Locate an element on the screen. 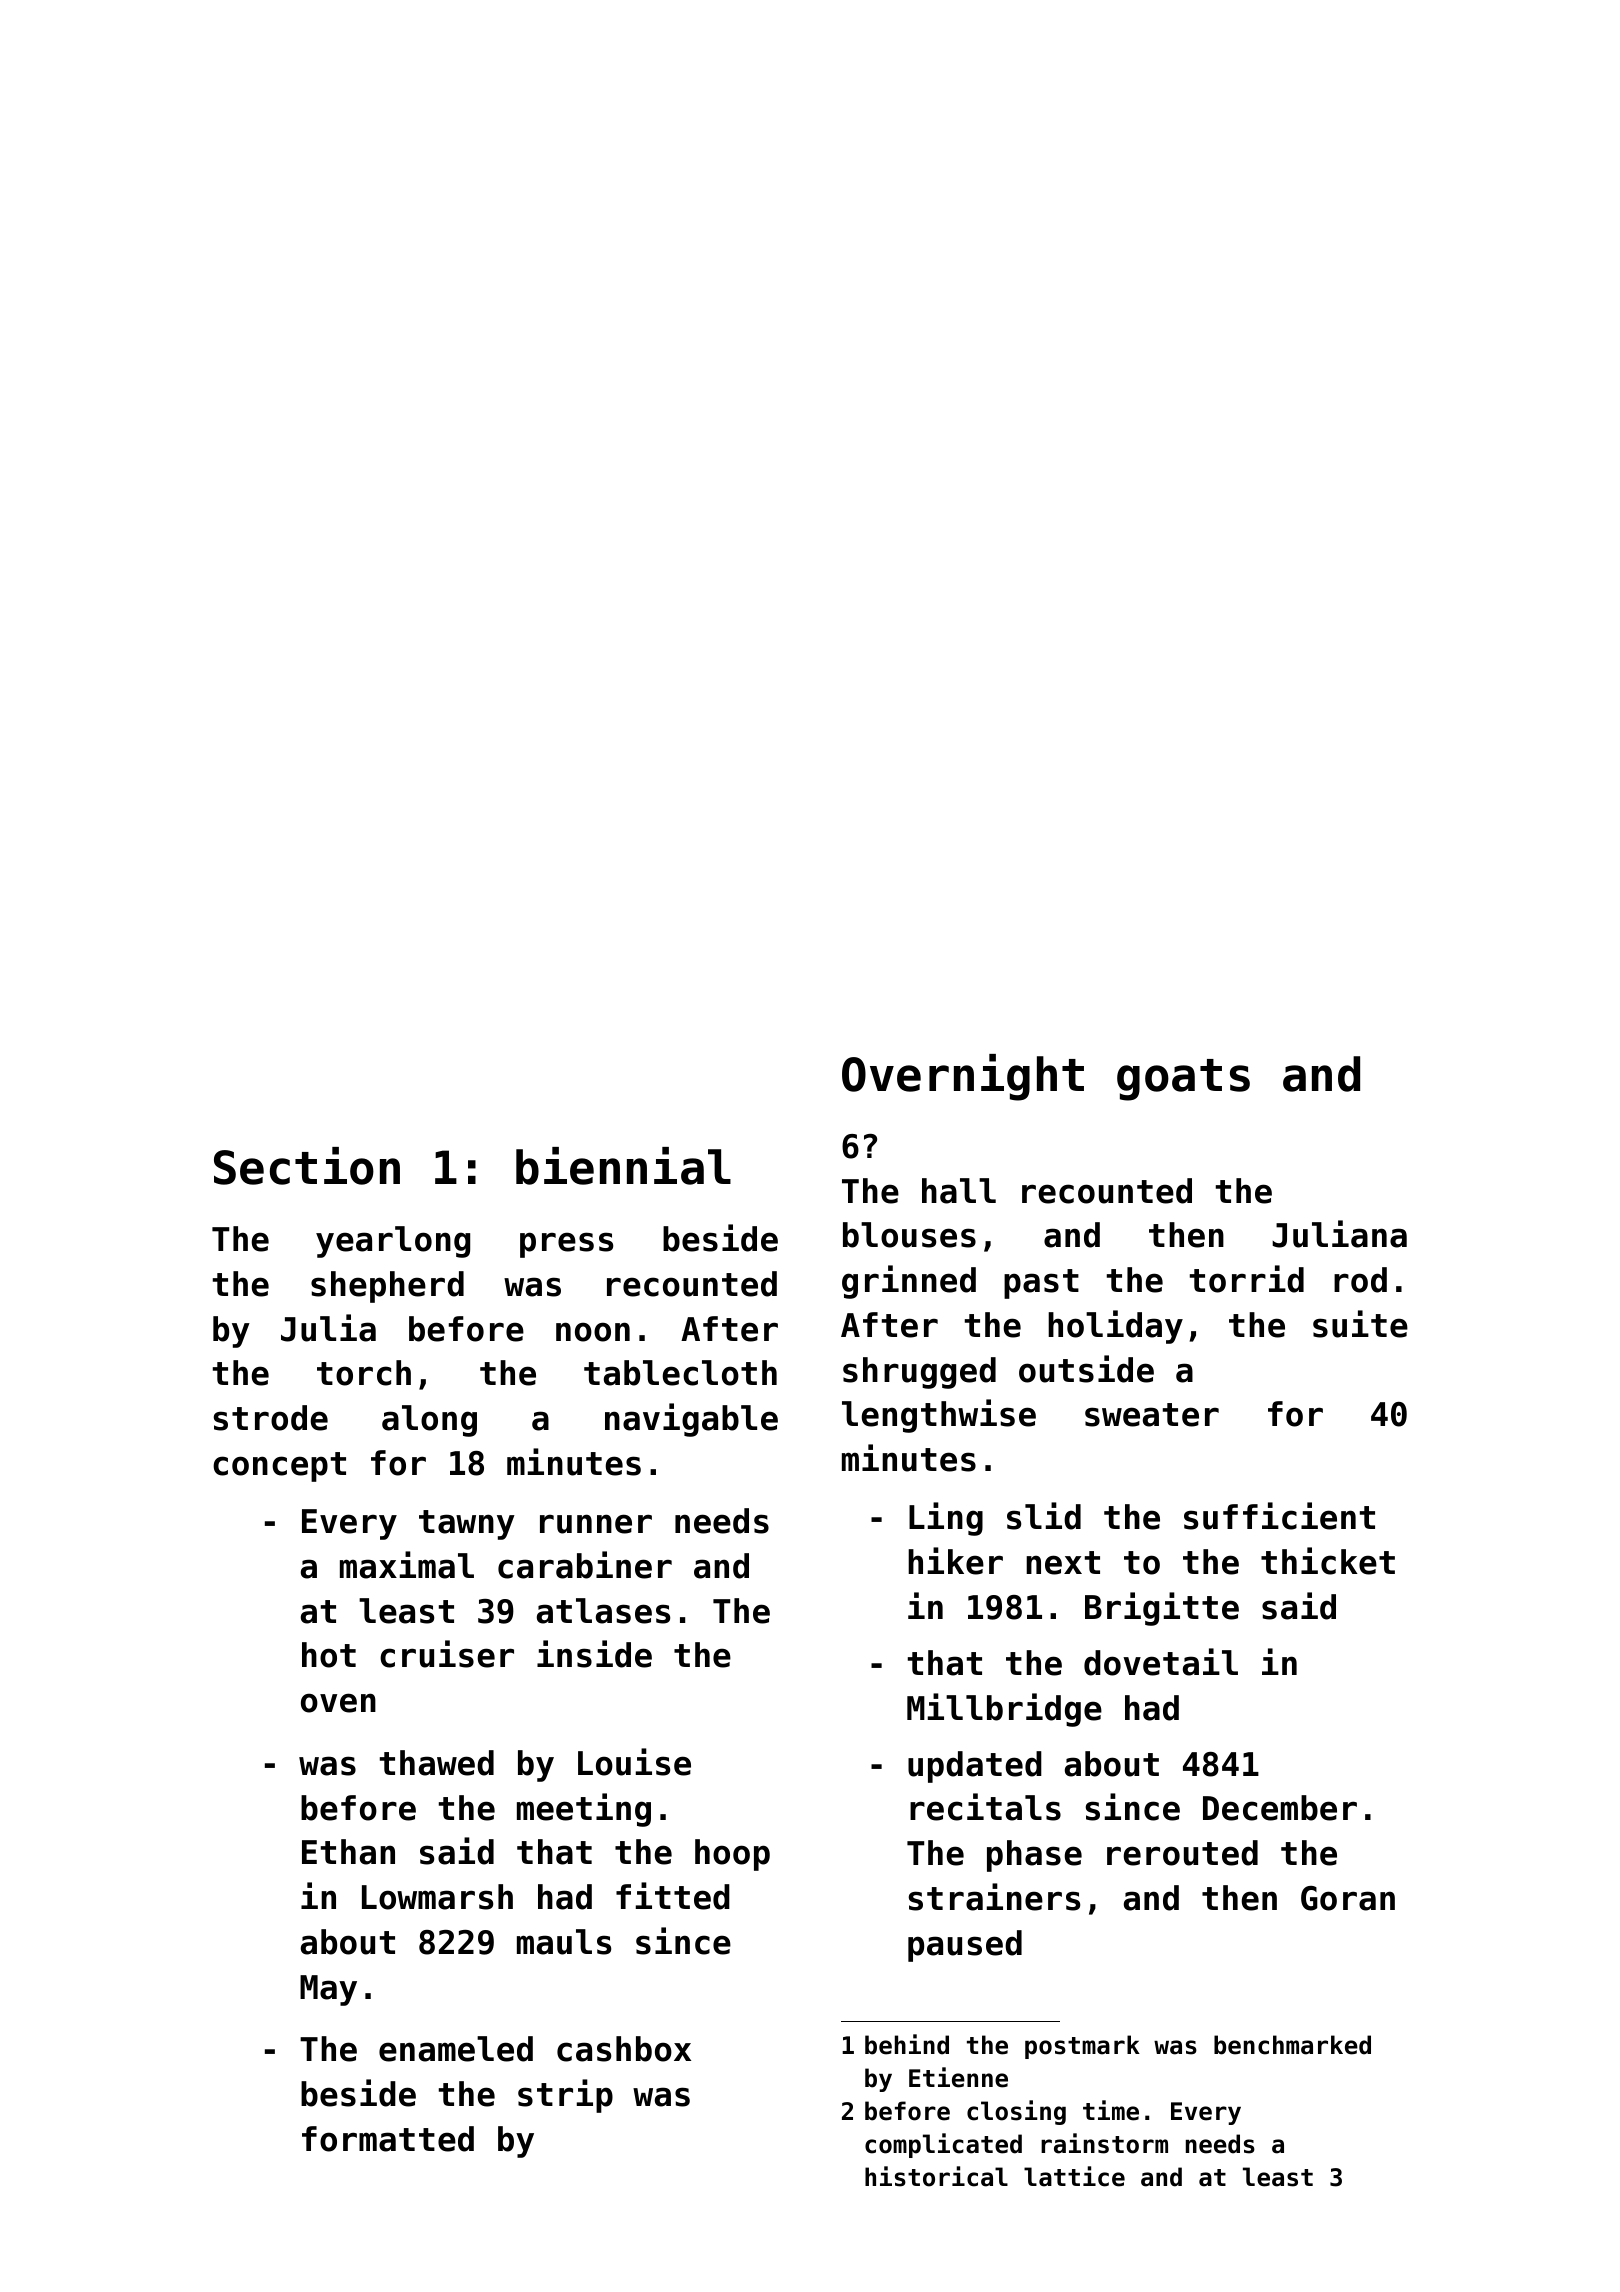 Image resolution: width=1620 pixels, height=2292 pixels. tablecloth is located at coordinates (680, 1373).
